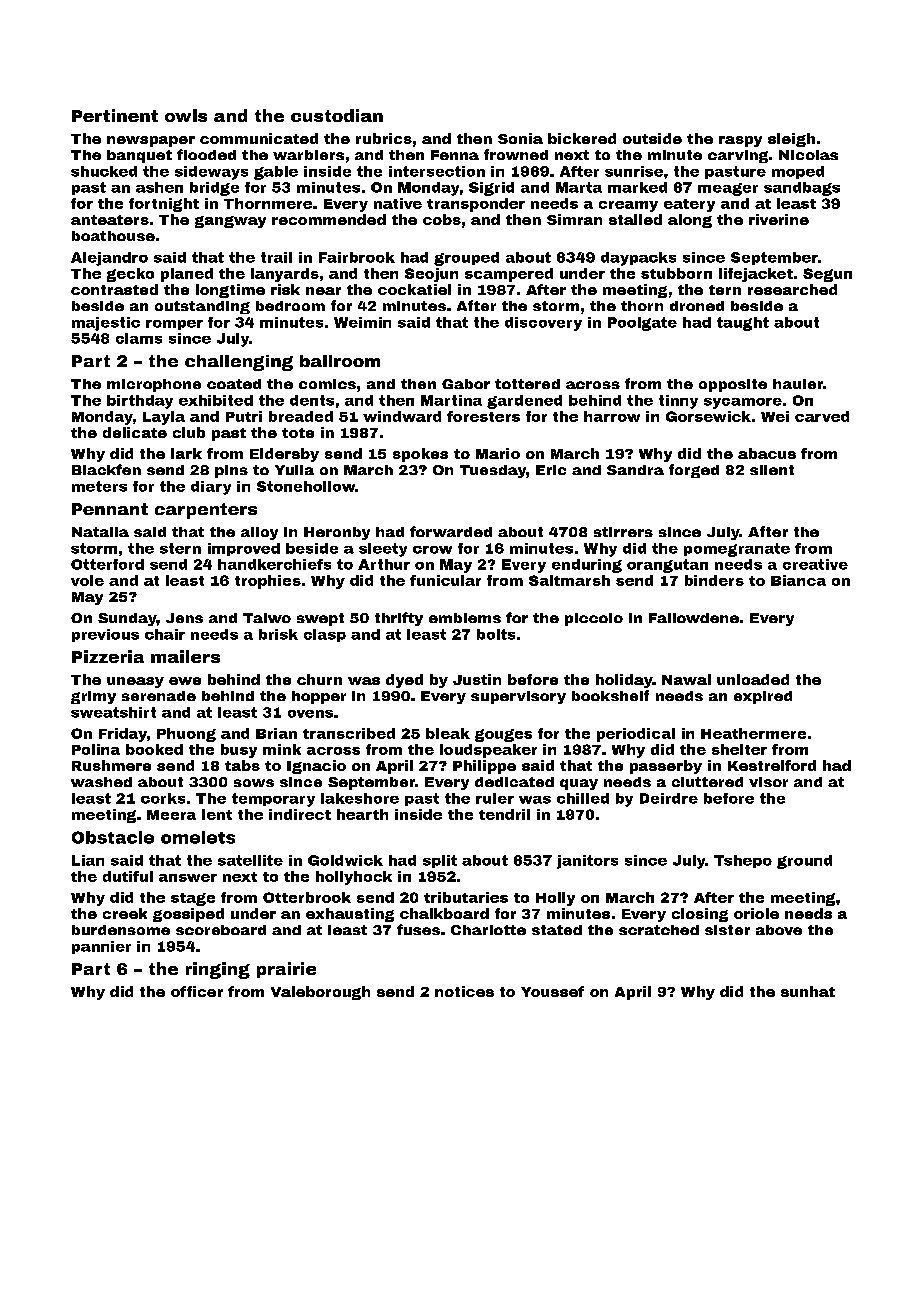 This screenshot has width=924, height=1308. What do you see at coordinates (115, 115) in the screenshot?
I see `Pertinent` at bounding box center [115, 115].
